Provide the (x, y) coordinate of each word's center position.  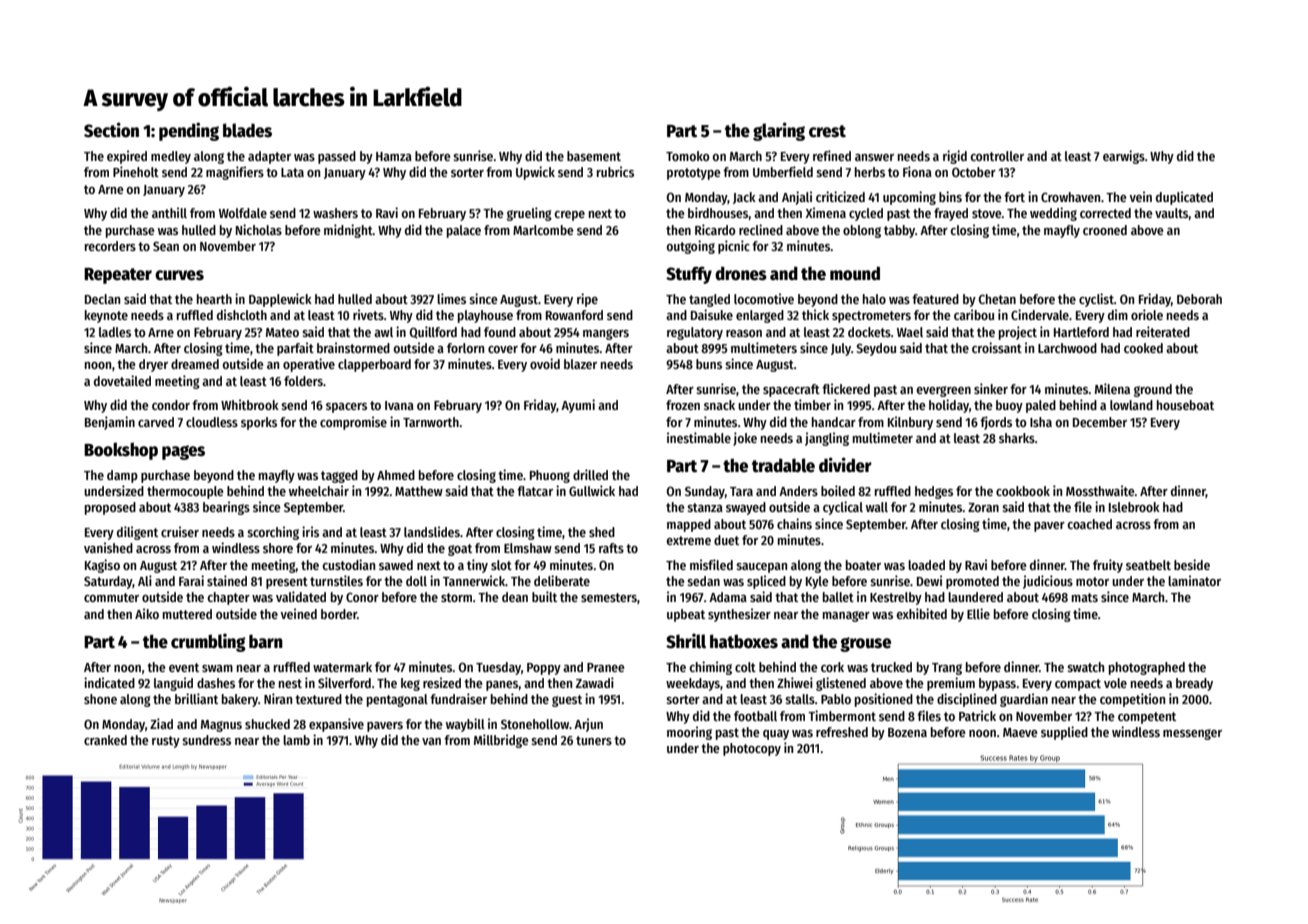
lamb (296, 740)
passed (337, 157)
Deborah (1199, 299)
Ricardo (715, 229)
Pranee (605, 667)
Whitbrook (250, 404)
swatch (1085, 667)
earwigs (1124, 157)
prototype (693, 174)
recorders (110, 246)
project (1018, 333)
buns (709, 364)
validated (301, 596)
